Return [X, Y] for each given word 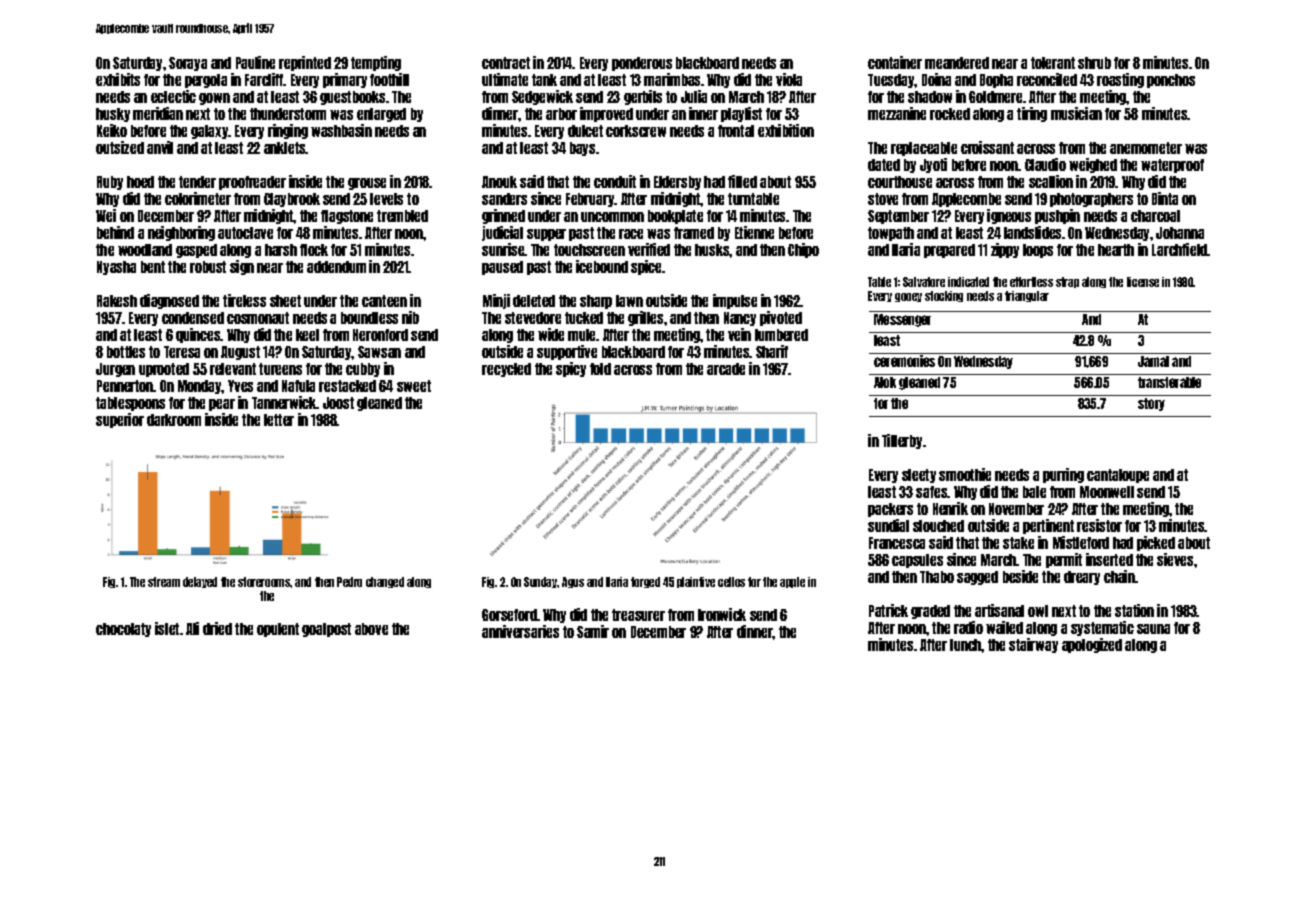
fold [600, 369]
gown [214, 99]
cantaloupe [1118, 476]
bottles [126, 352]
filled [742, 181]
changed [385, 582]
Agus [573, 582]
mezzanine [897, 113]
